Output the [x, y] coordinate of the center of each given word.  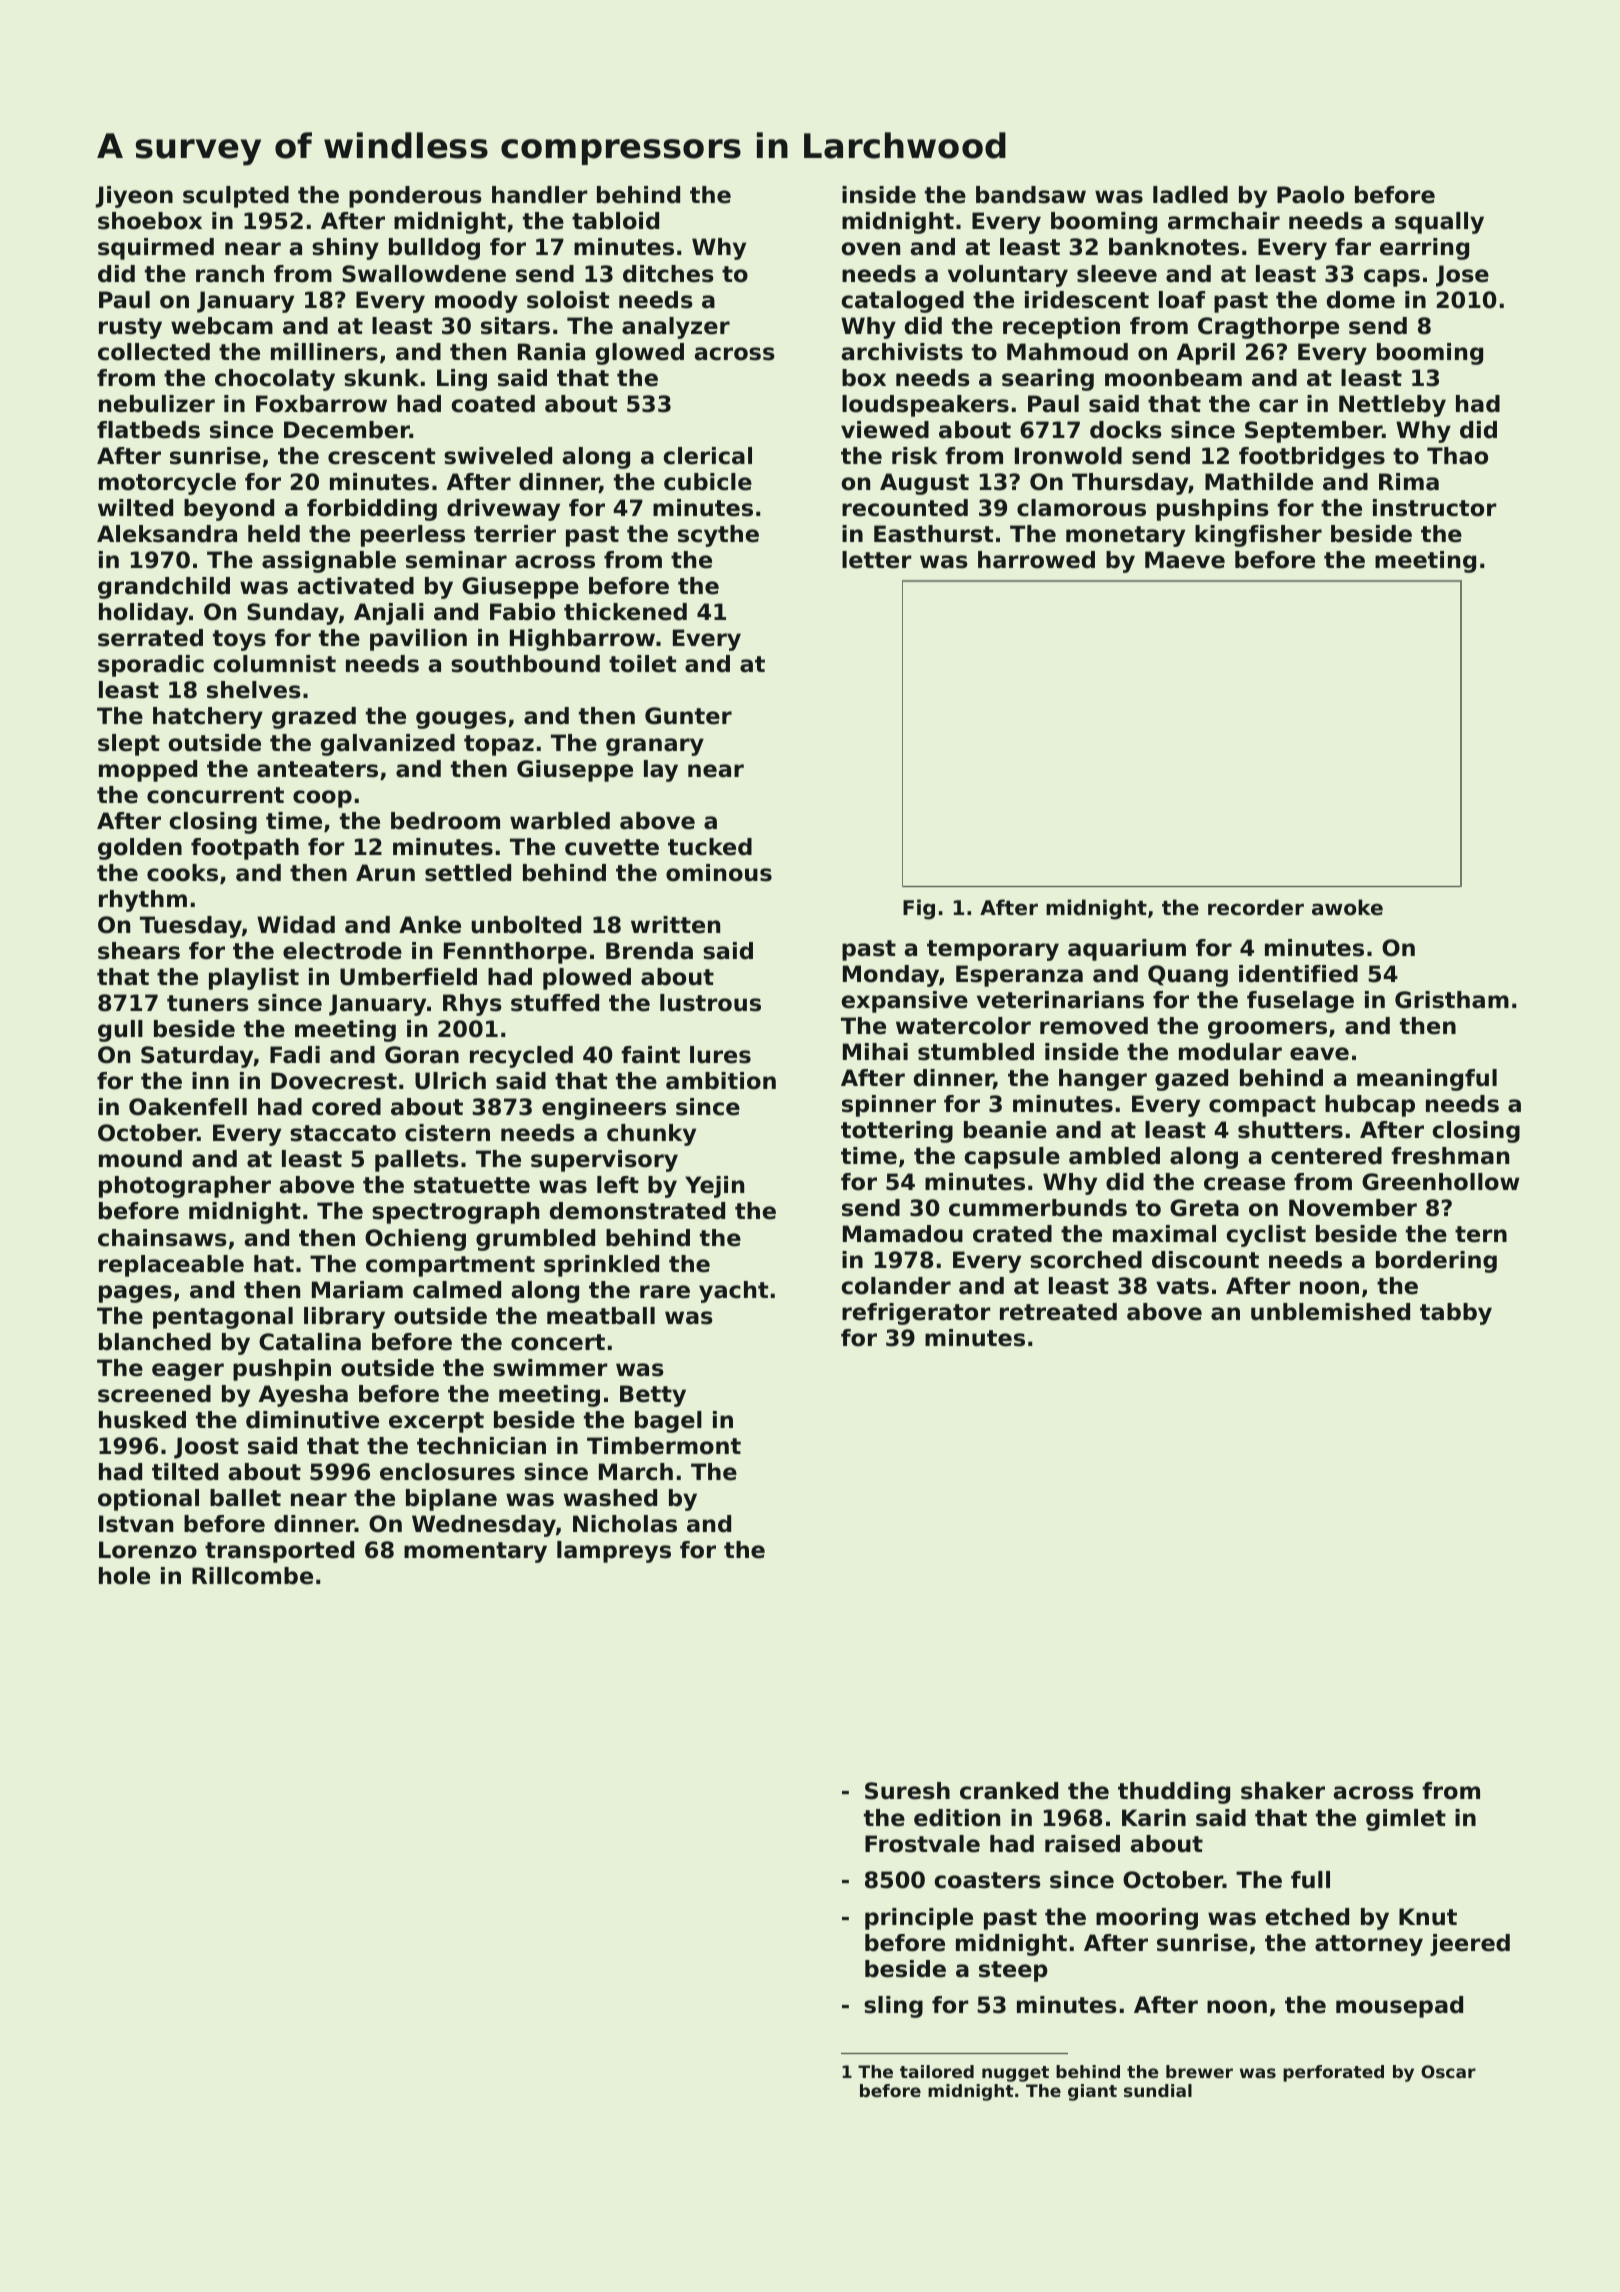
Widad [296, 925]
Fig [919, 909]
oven [870, 249]
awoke [1347, 907]
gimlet [1406, 1820]
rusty [130, 328]
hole [124, 1576]
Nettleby [1392, 406]
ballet [245, 1498]
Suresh [907, 1791]
